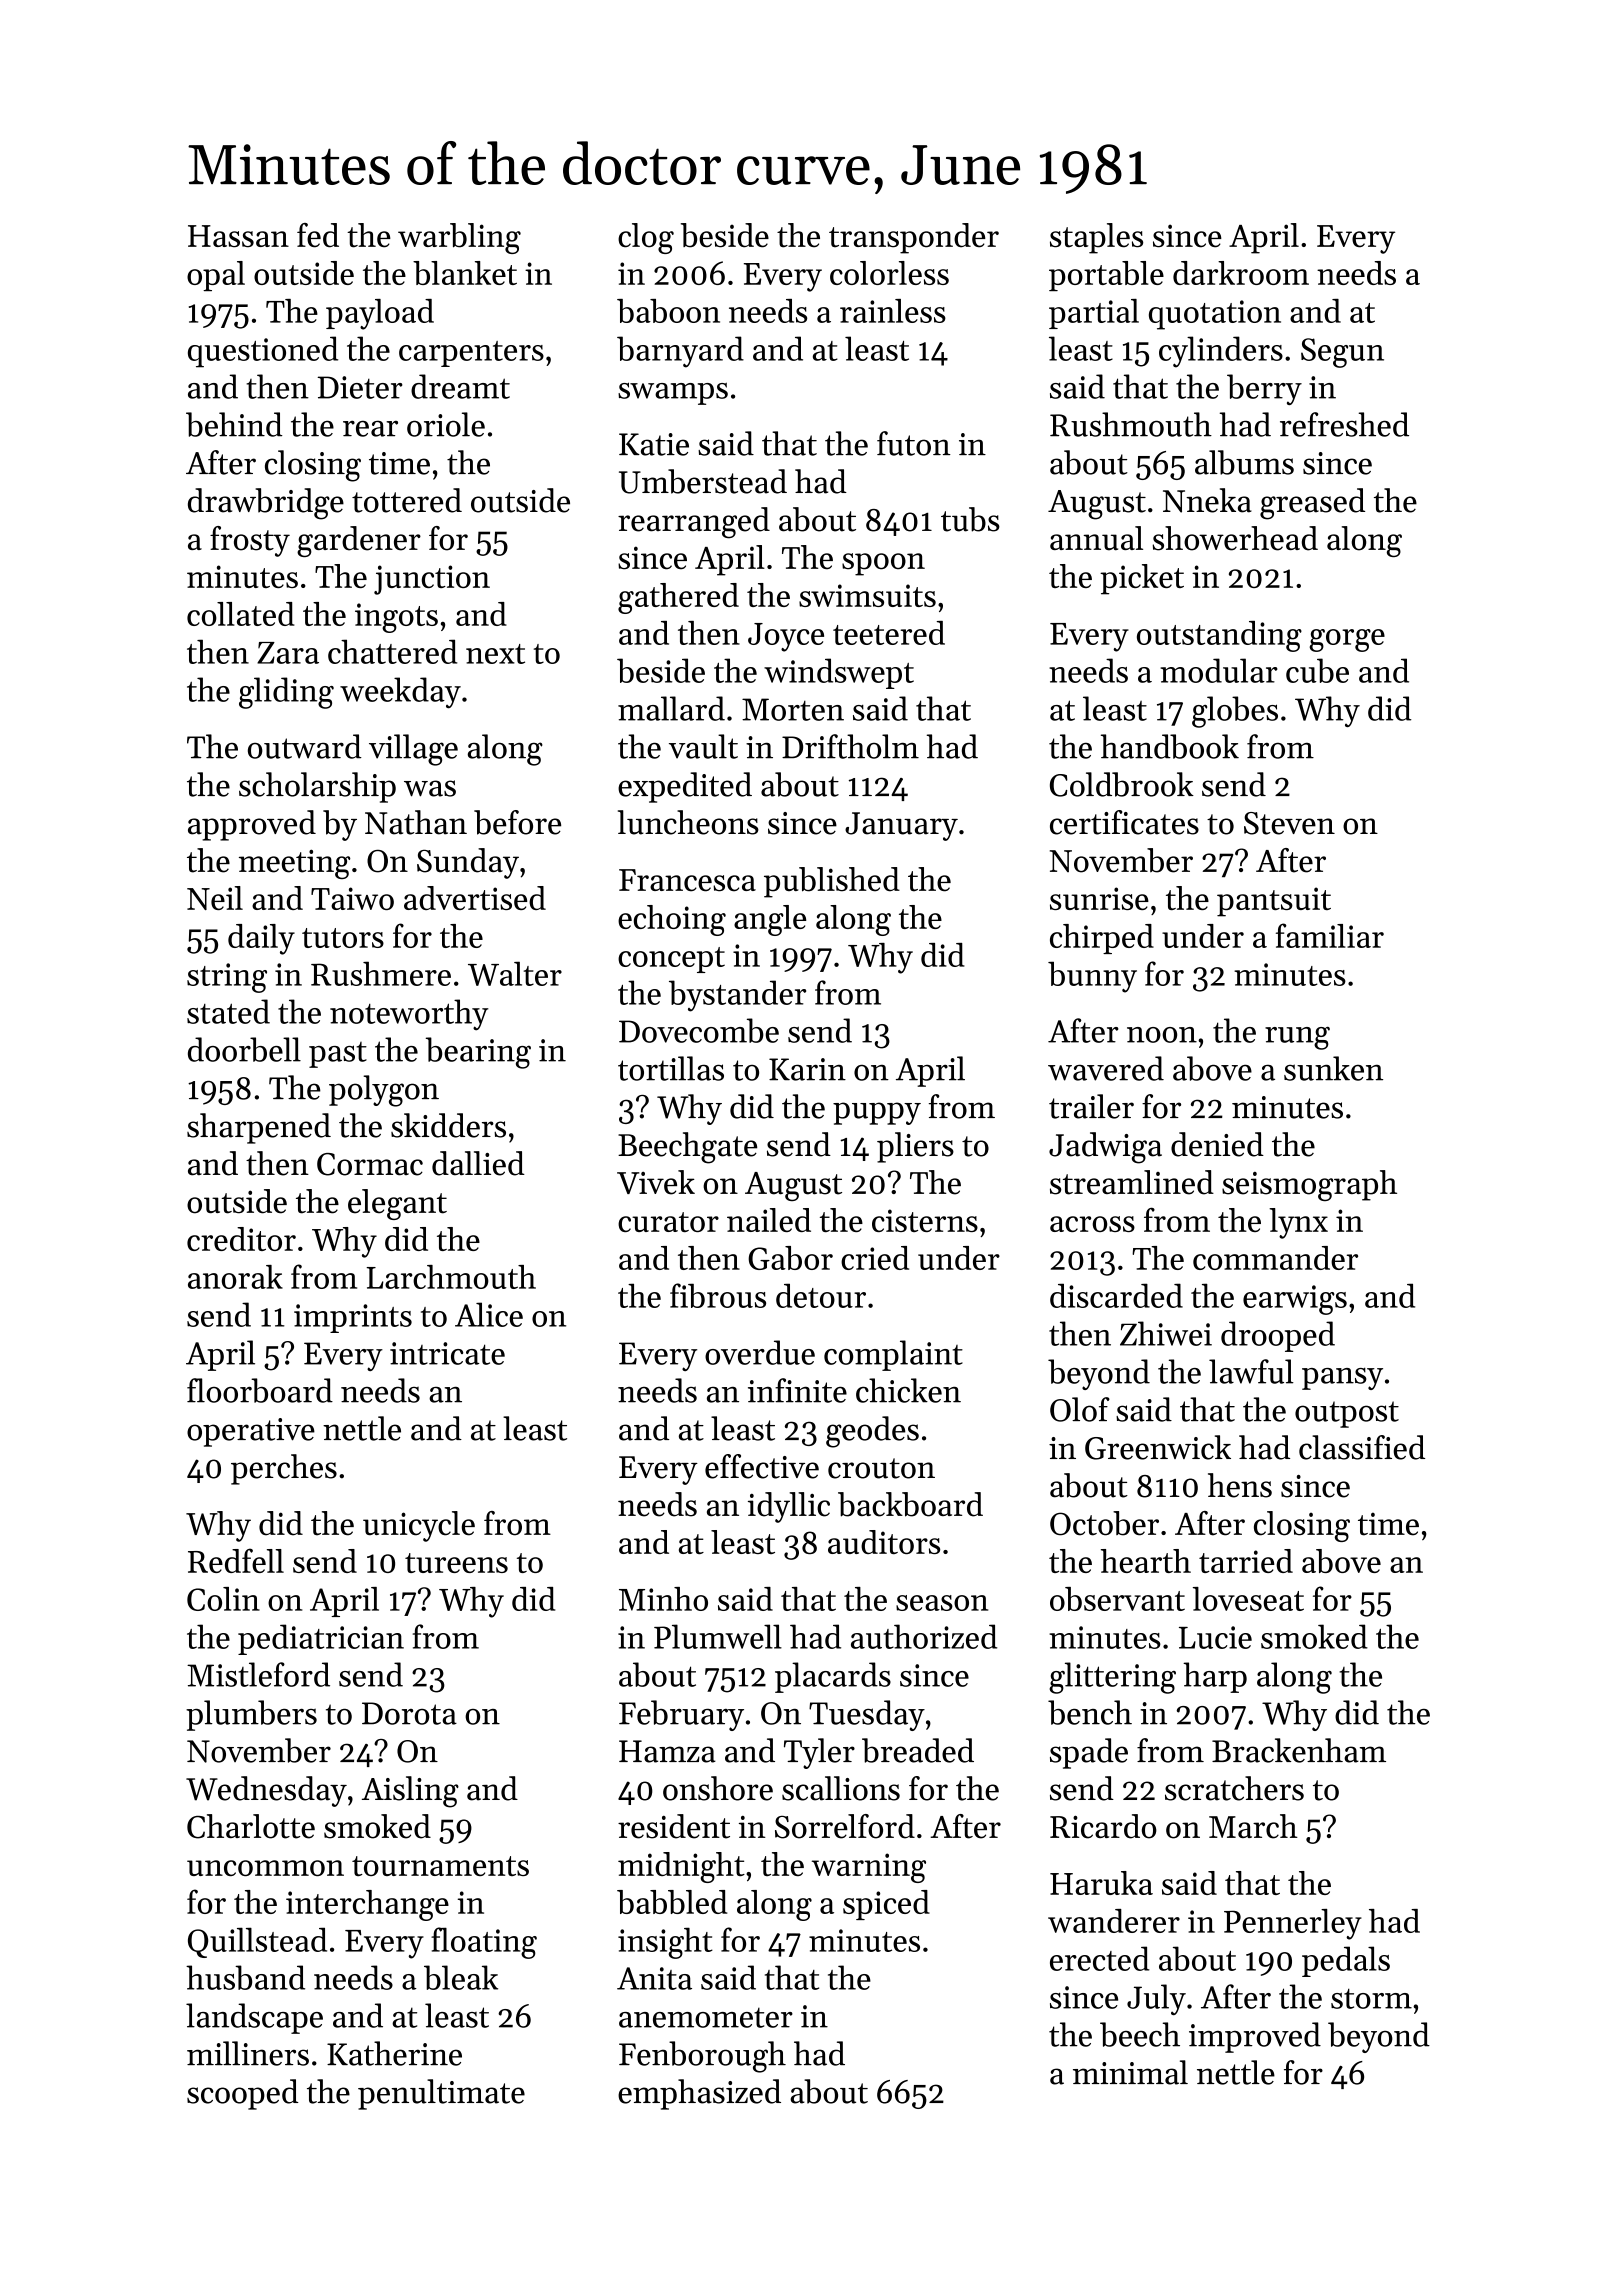 Image resolution: width=1620 pixels, height=2292 pixels. What do you see at coordinates (242, 2094) in the document?
I see `scooped` at bounding box center [242, 2094].
